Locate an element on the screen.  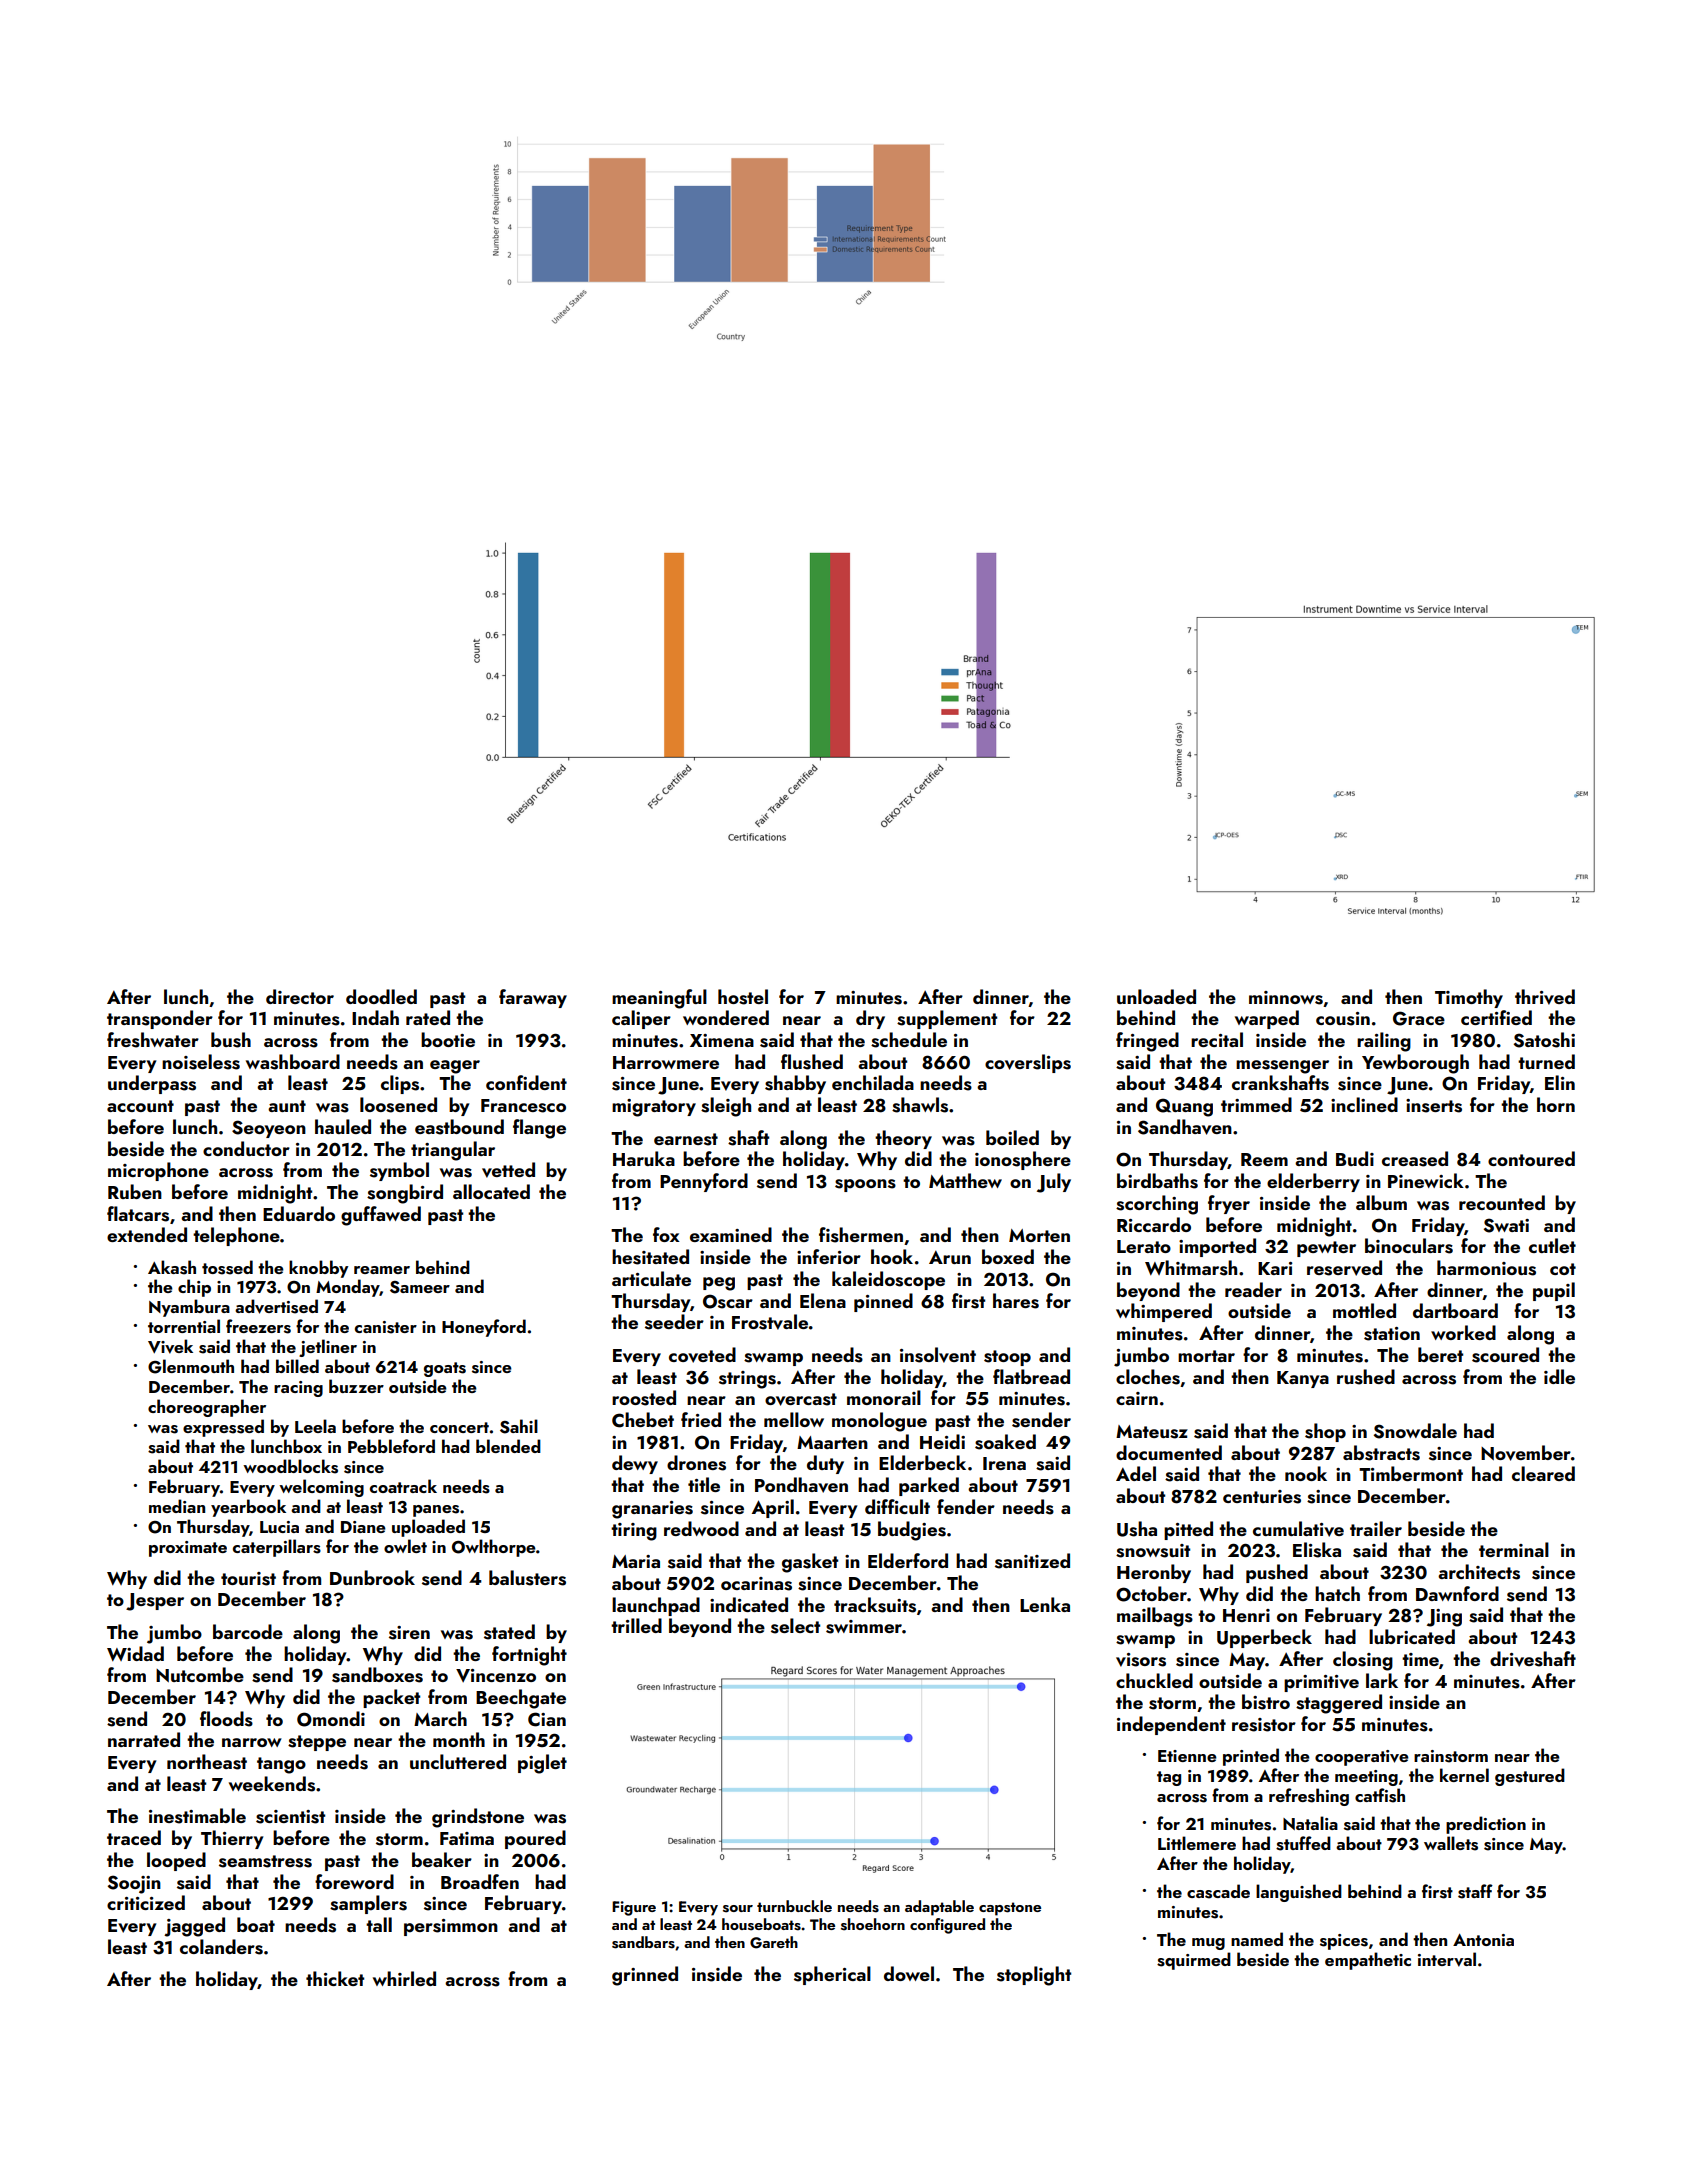
shawls is located at coordinates (920, 1105).
